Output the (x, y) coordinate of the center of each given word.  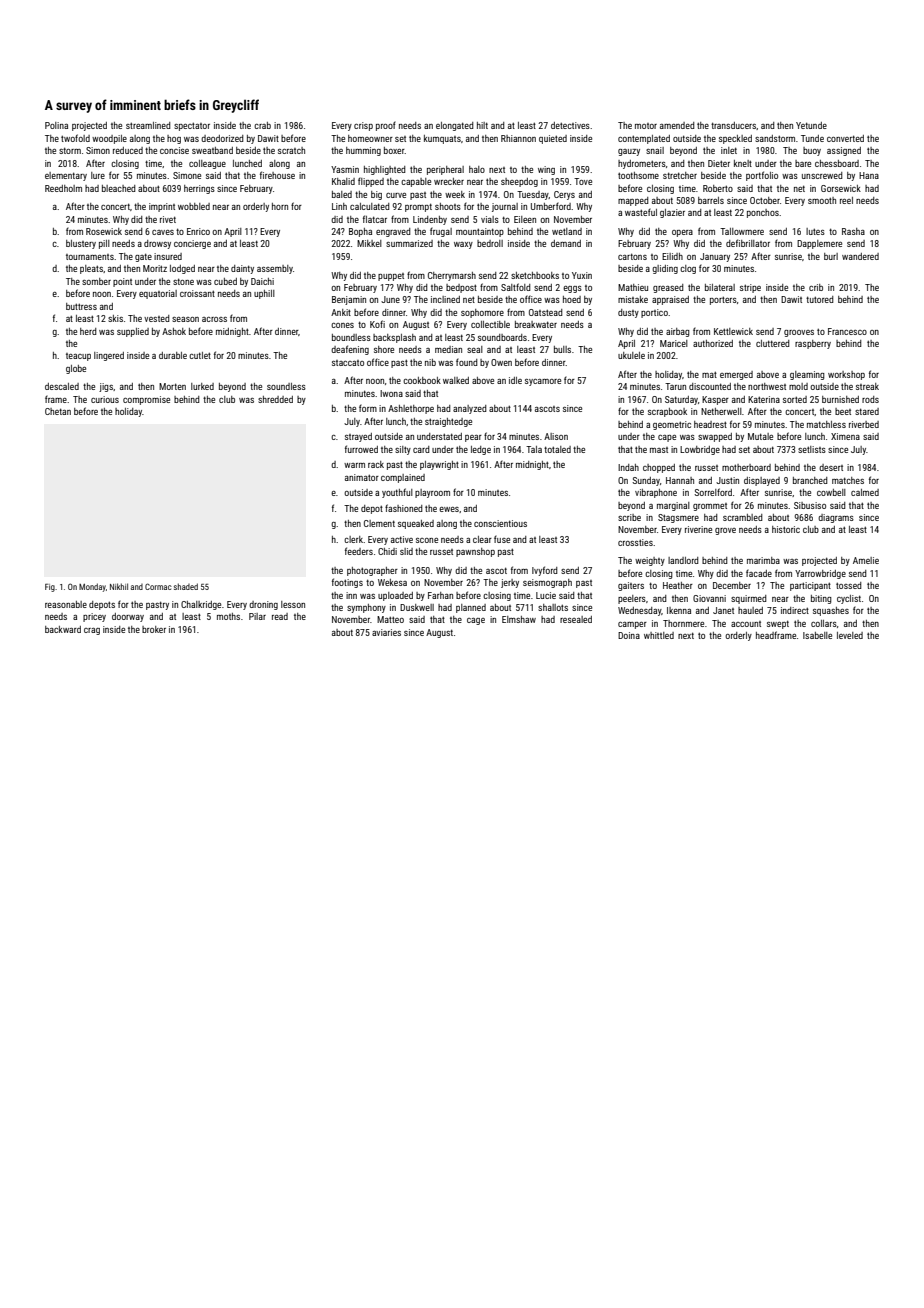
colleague (207, 164)
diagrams (836, 518)
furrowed (361, 449)
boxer (394, 150)
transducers (733, 125)
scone (427, 540)
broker (154, 629)
